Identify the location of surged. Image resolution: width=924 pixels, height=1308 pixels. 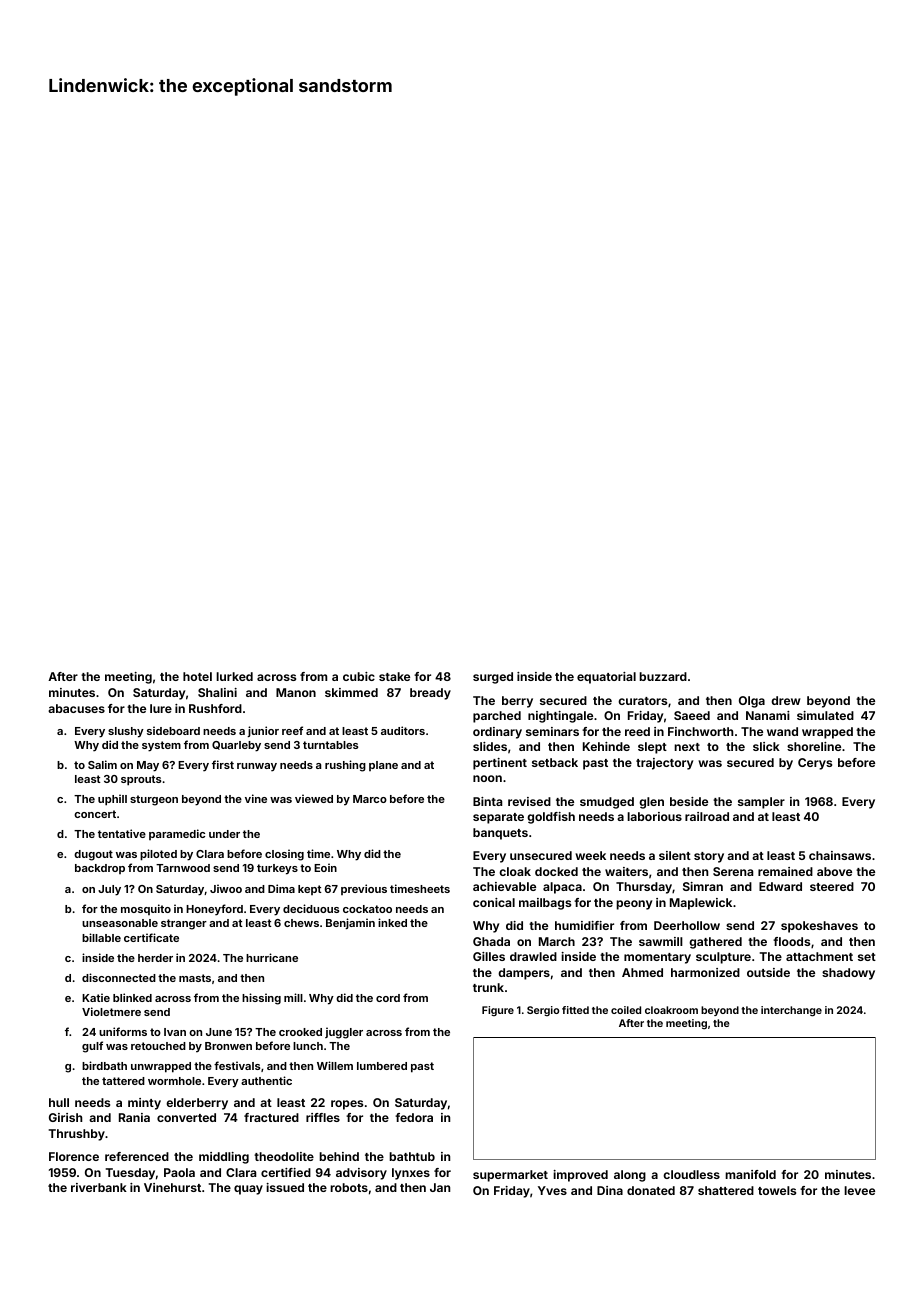
(493, 678).
